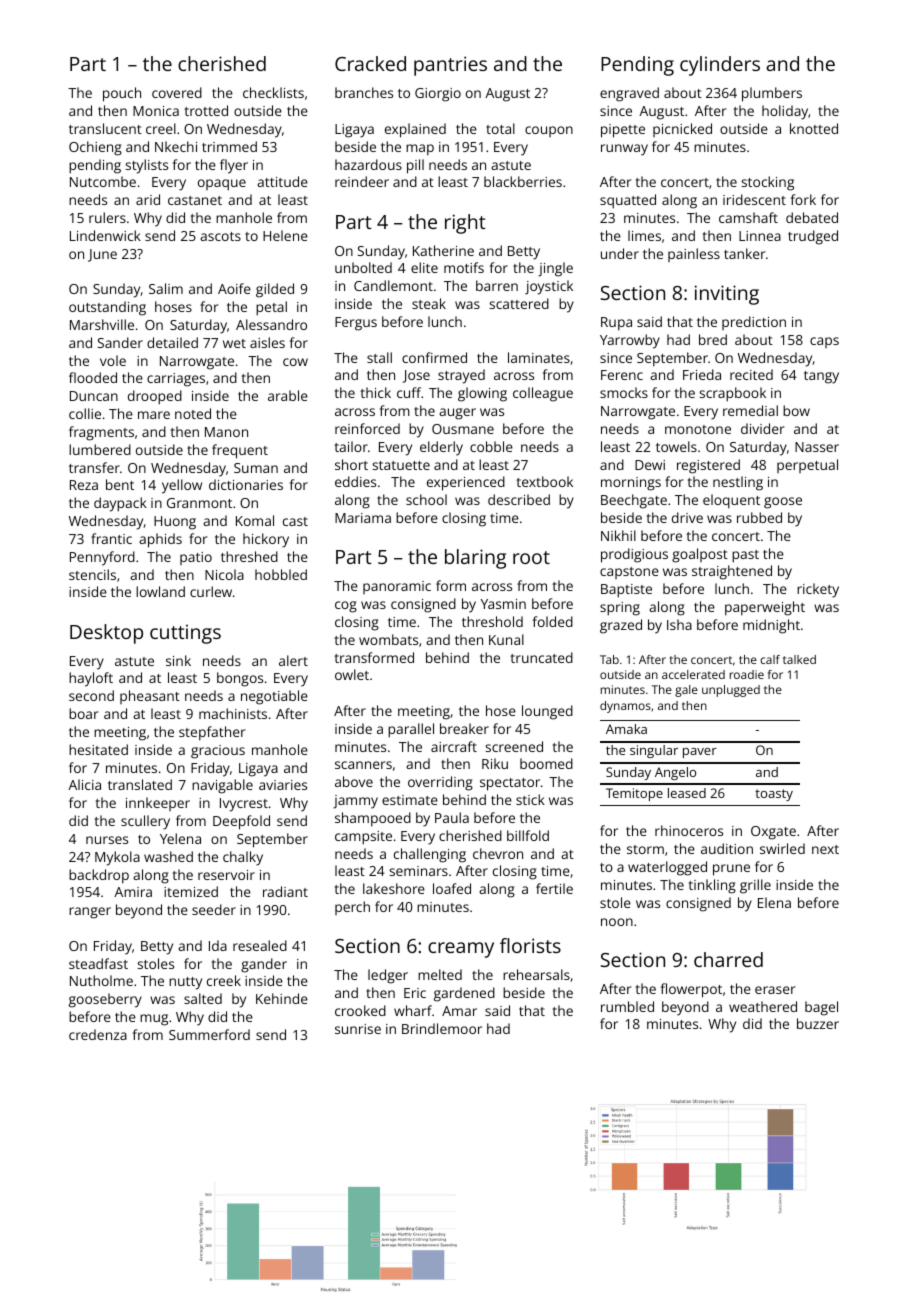 This page has width=908, height=1316. Describe the element at coordinates (818, 1023) in the page. I see `buzzer` at that location.
